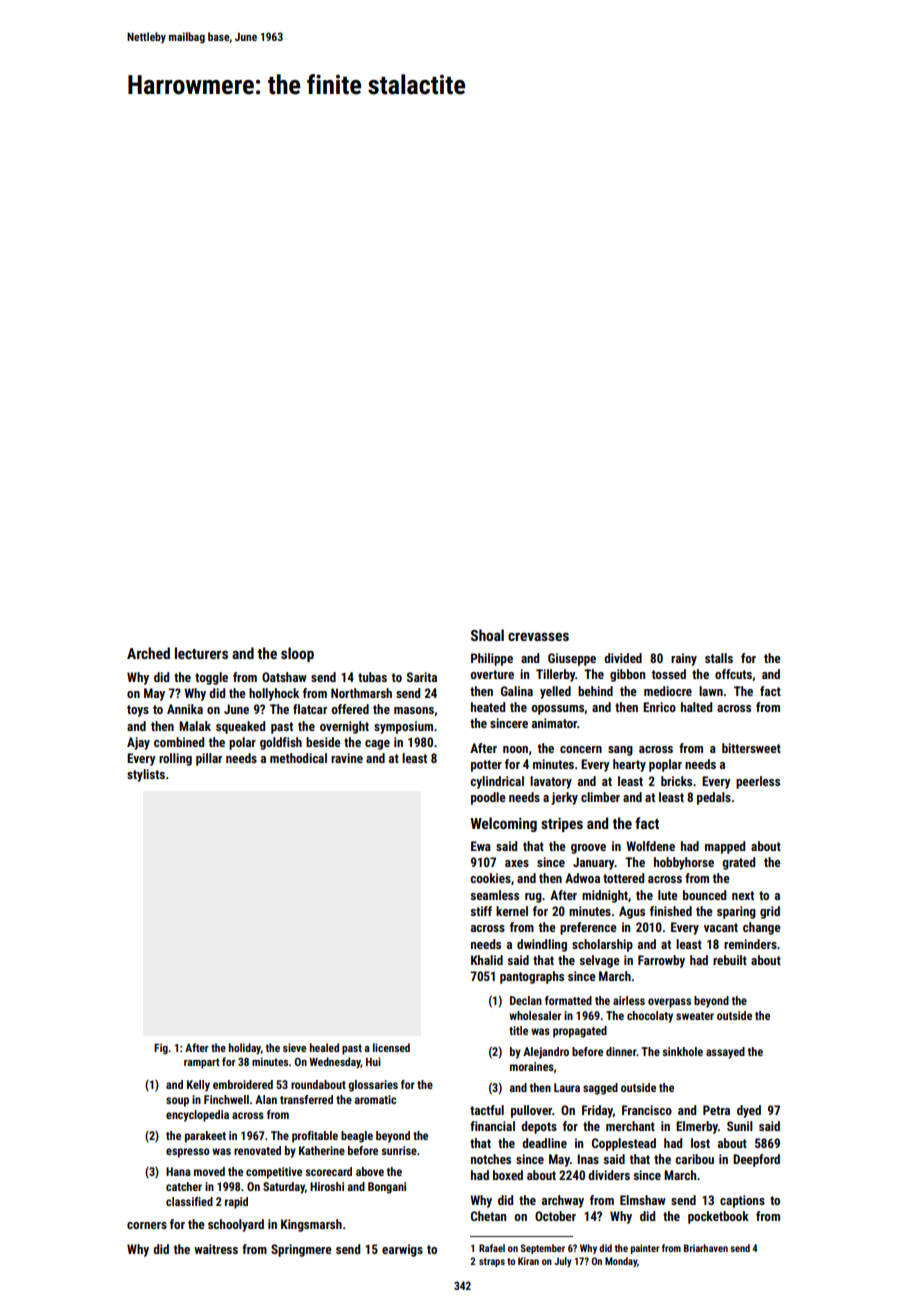 The height and width of the document is (1316, 908). Describe the element at coordinates (538, 636) in the document. I see `crevasses` at that location.
